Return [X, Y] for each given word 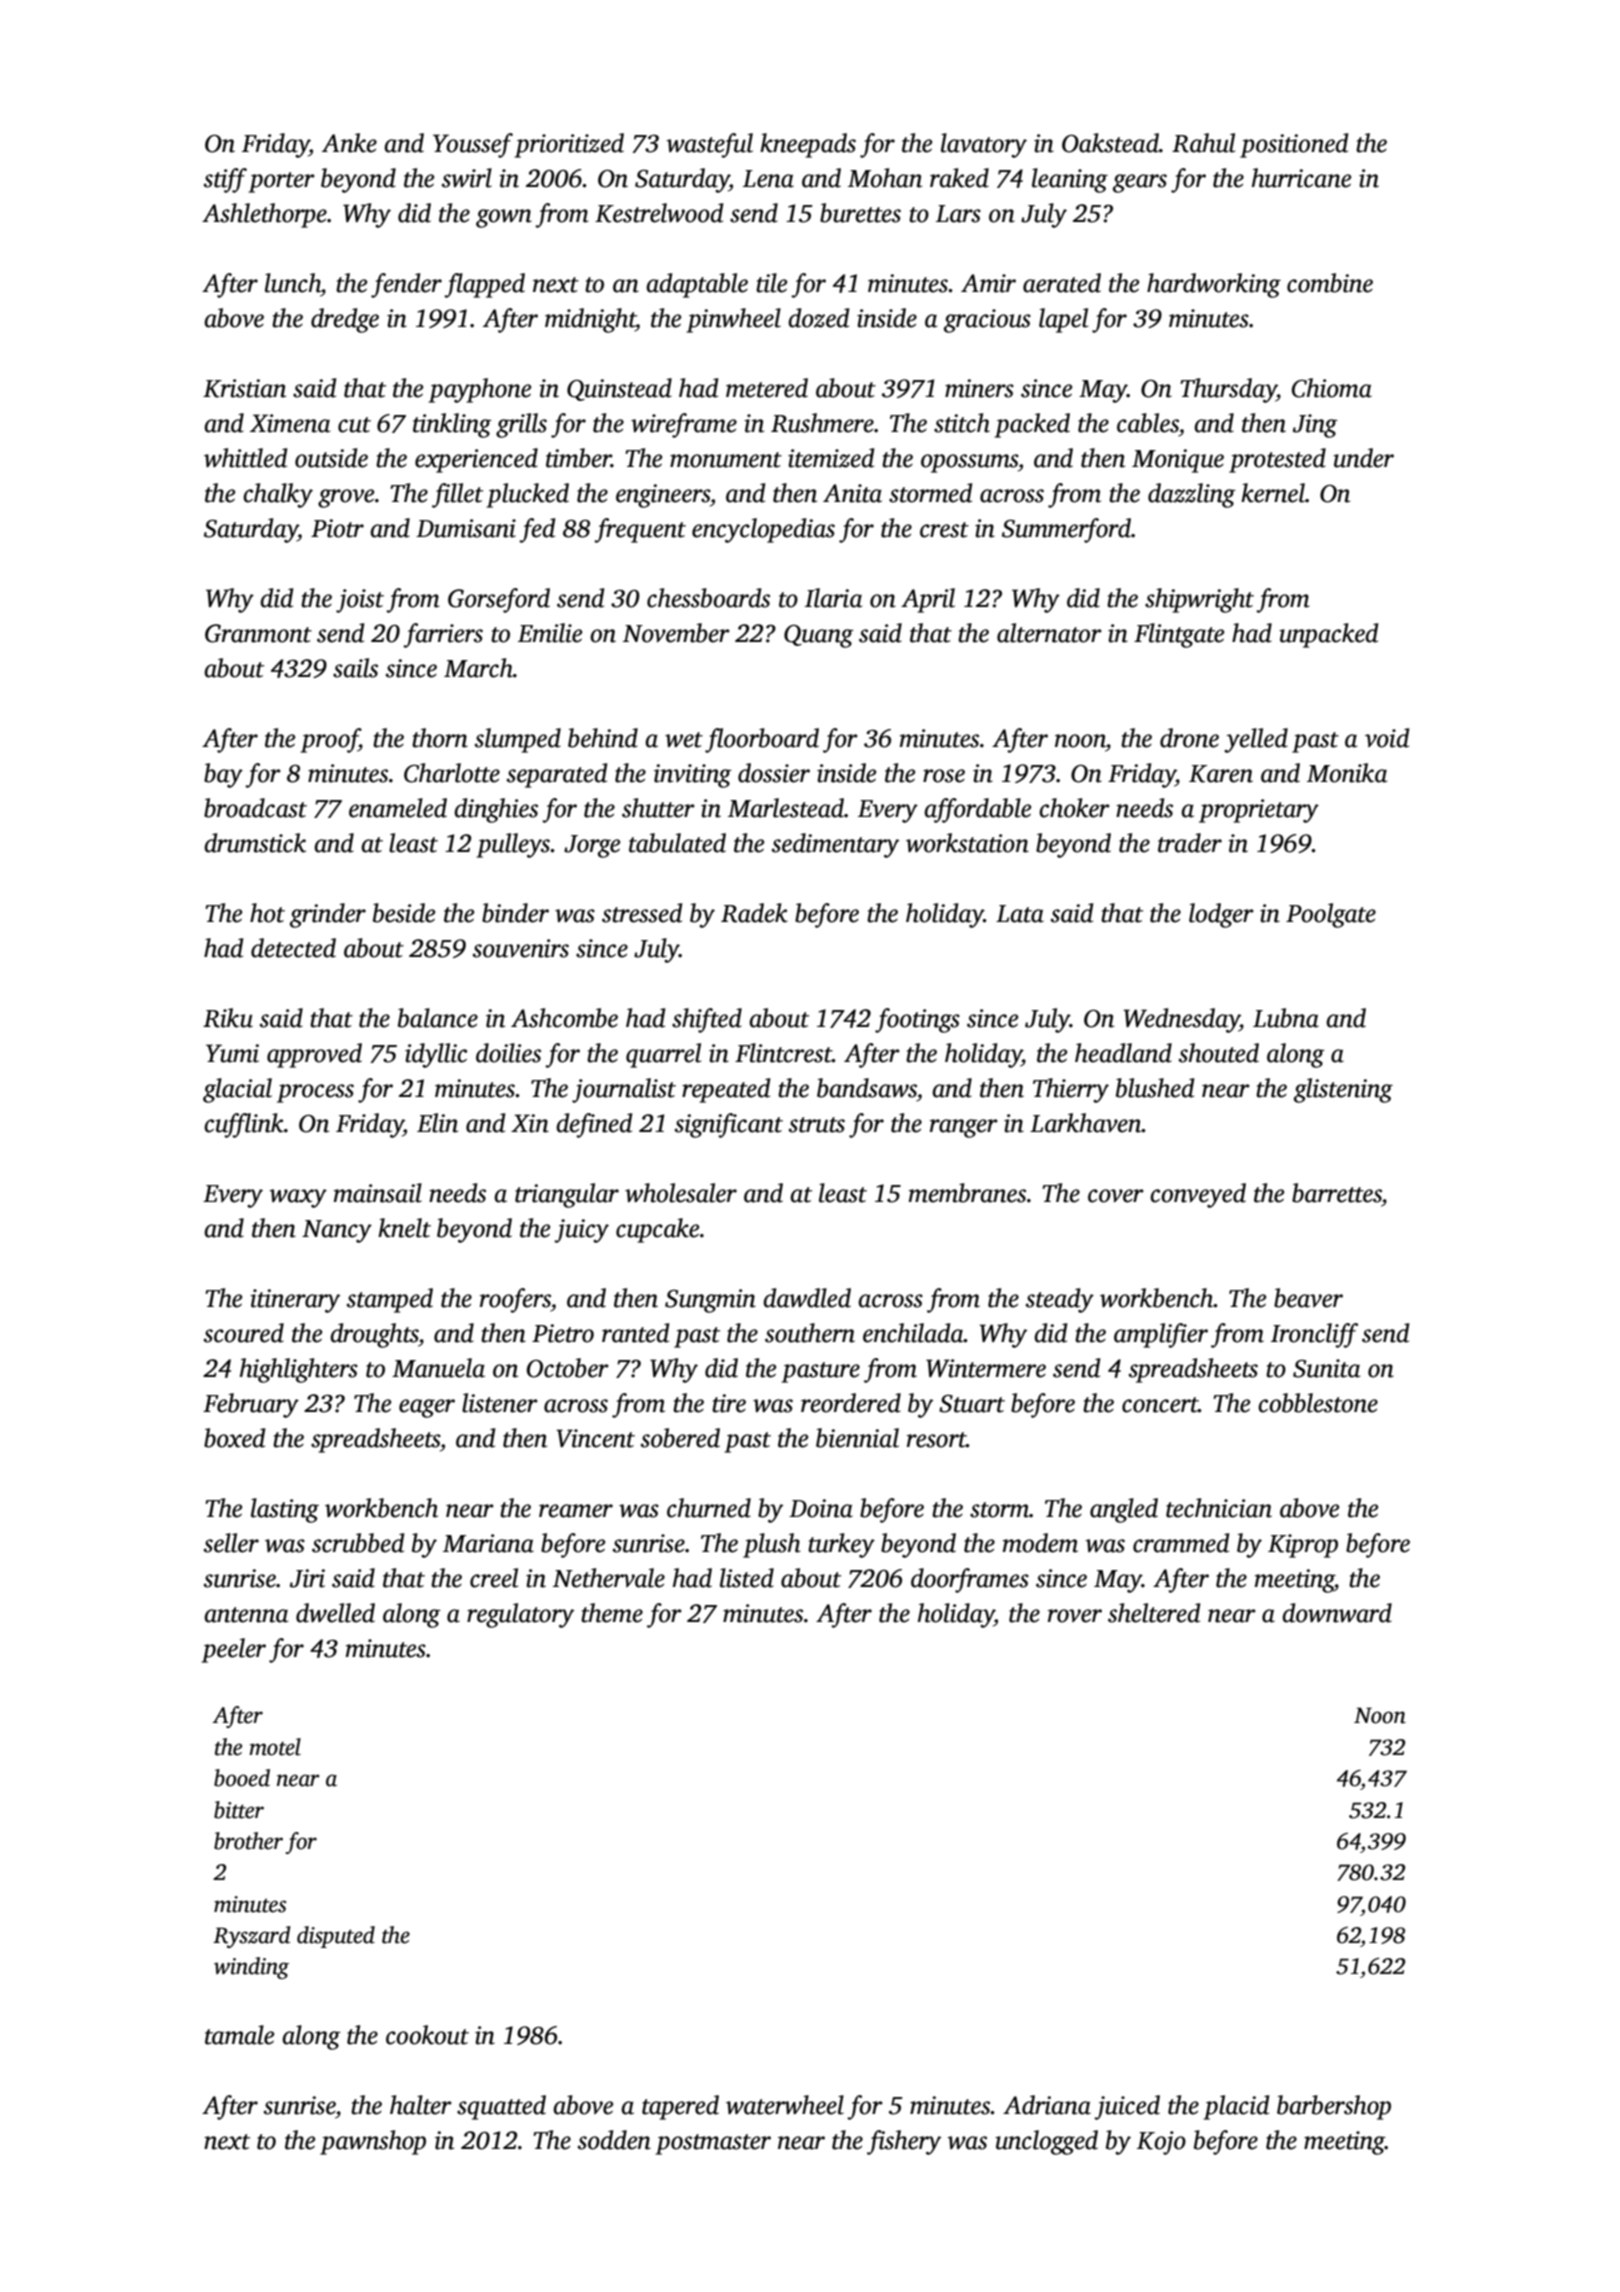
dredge [345, 320]
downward [1337, 1613]
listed [747, 1578]
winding [251, 1968]
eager [427, 1408]
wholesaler [681, 1193]
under [1363, 458]
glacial [237, 1090]
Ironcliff [1314, 1335]
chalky [278, 495]
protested [1277, 460]
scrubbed [358, 1543]
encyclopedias [763, 530]
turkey [841, 1545]
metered [767, 388]
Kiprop [1303, 1546]
